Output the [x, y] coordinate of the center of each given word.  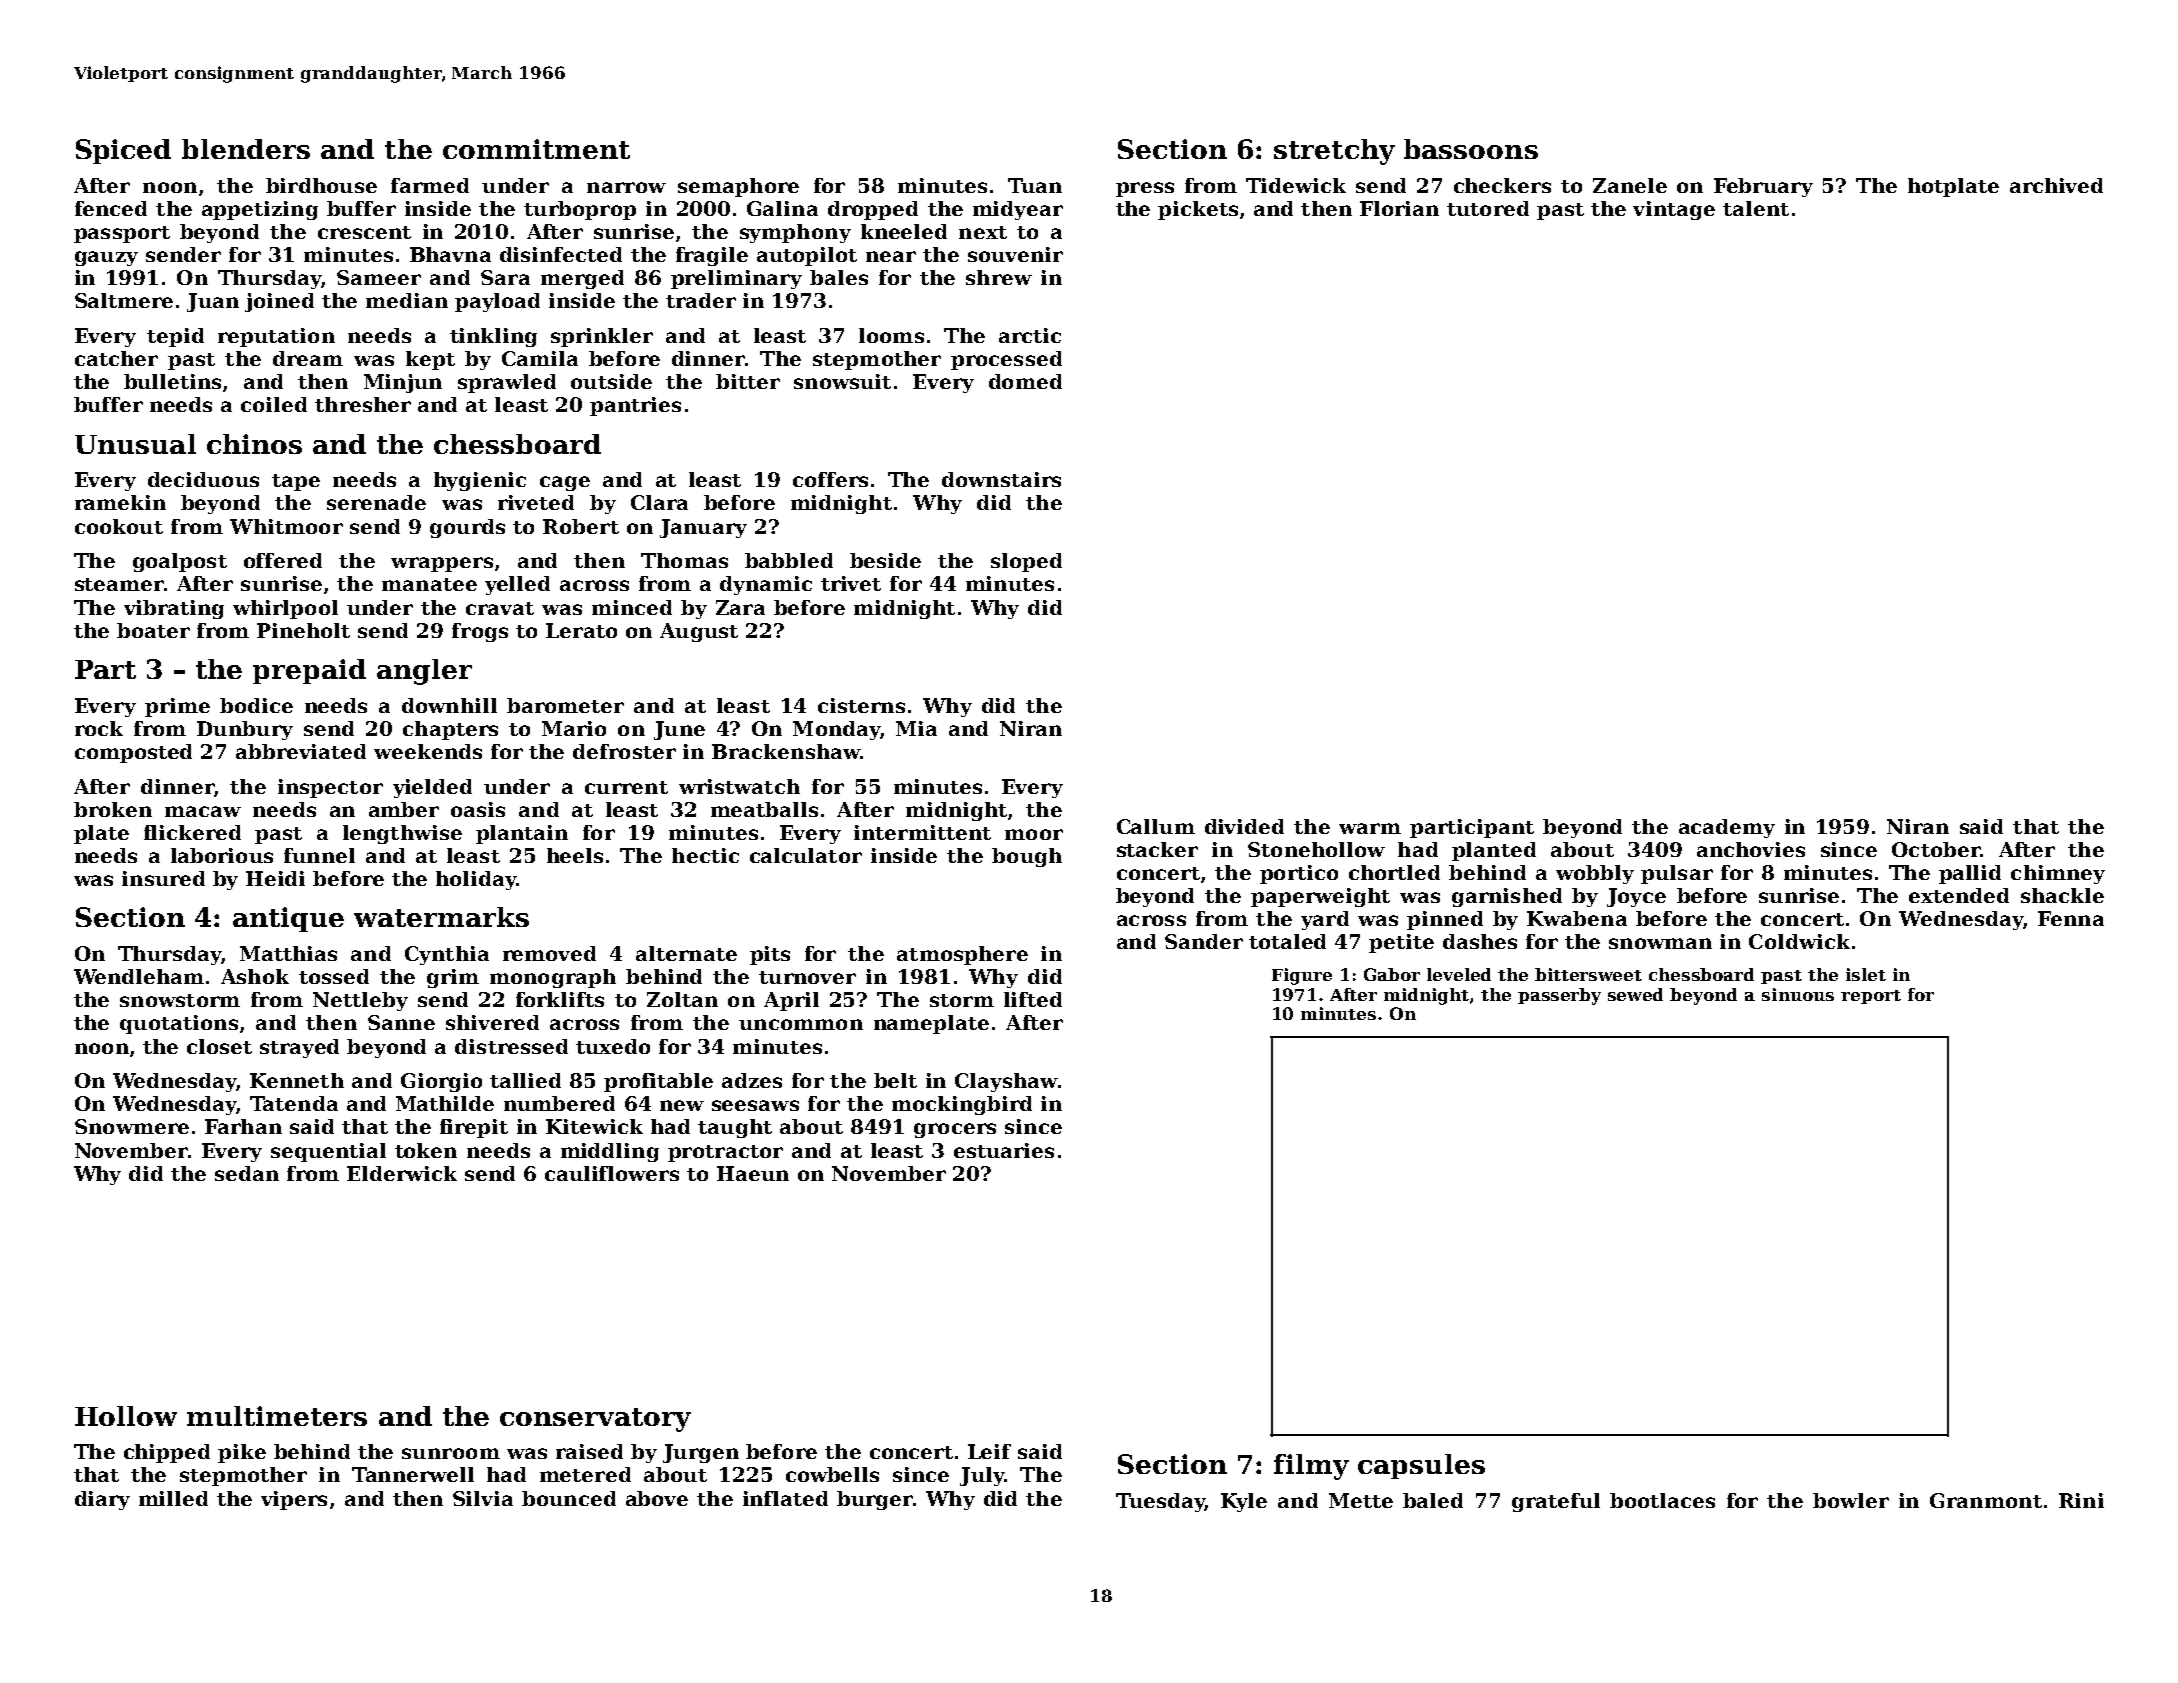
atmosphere [962, 955]
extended [1959, 895]
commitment [536, 149]
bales [839, 277]
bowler [1851, 1500]
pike [242, 1453]
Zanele [1630, 185]
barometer [565, 705]
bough [1027, 857]
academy [1727, 828]
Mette [1361, 1500]
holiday [476, 880]
